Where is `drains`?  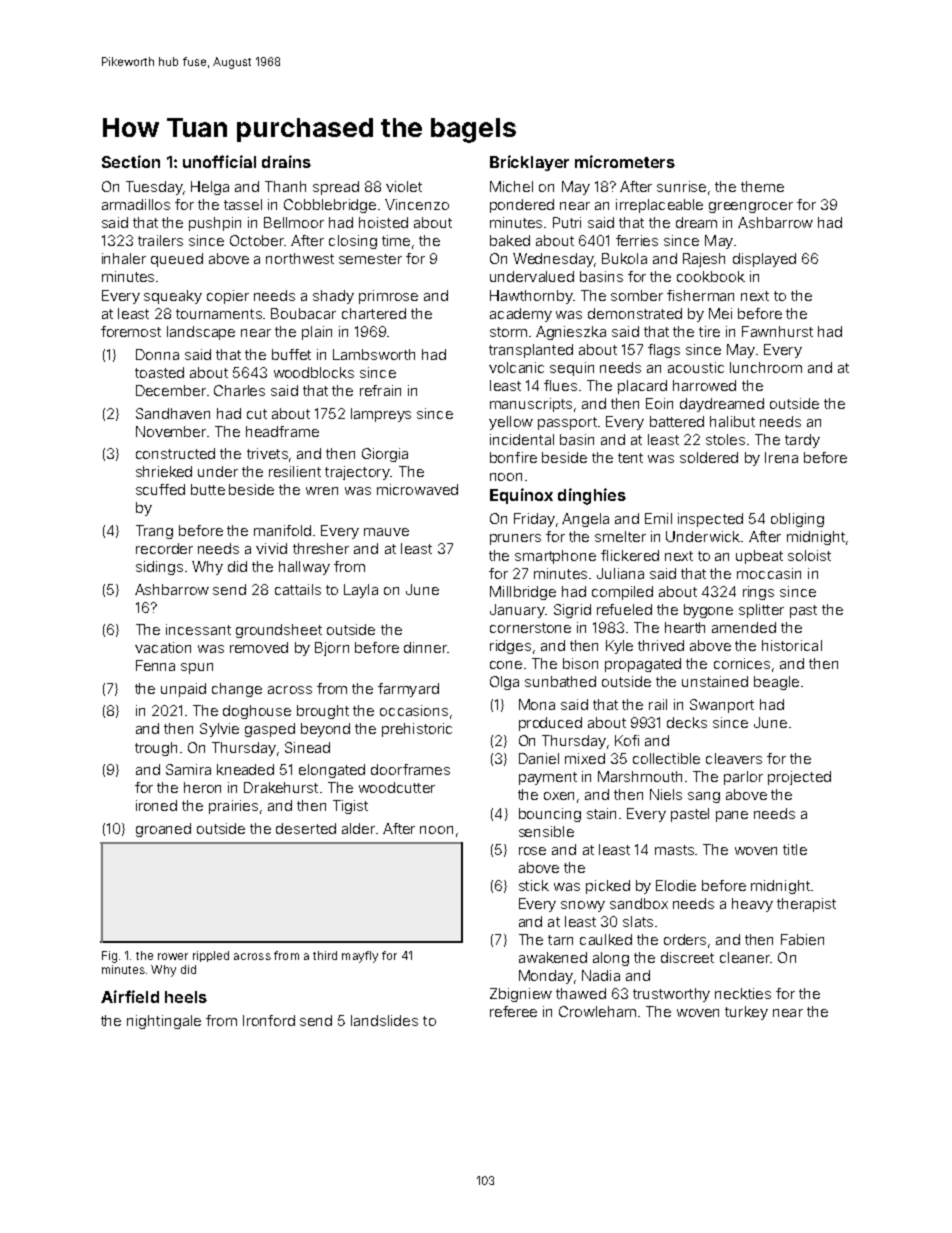
drains is located at coordinates (286, 161).
